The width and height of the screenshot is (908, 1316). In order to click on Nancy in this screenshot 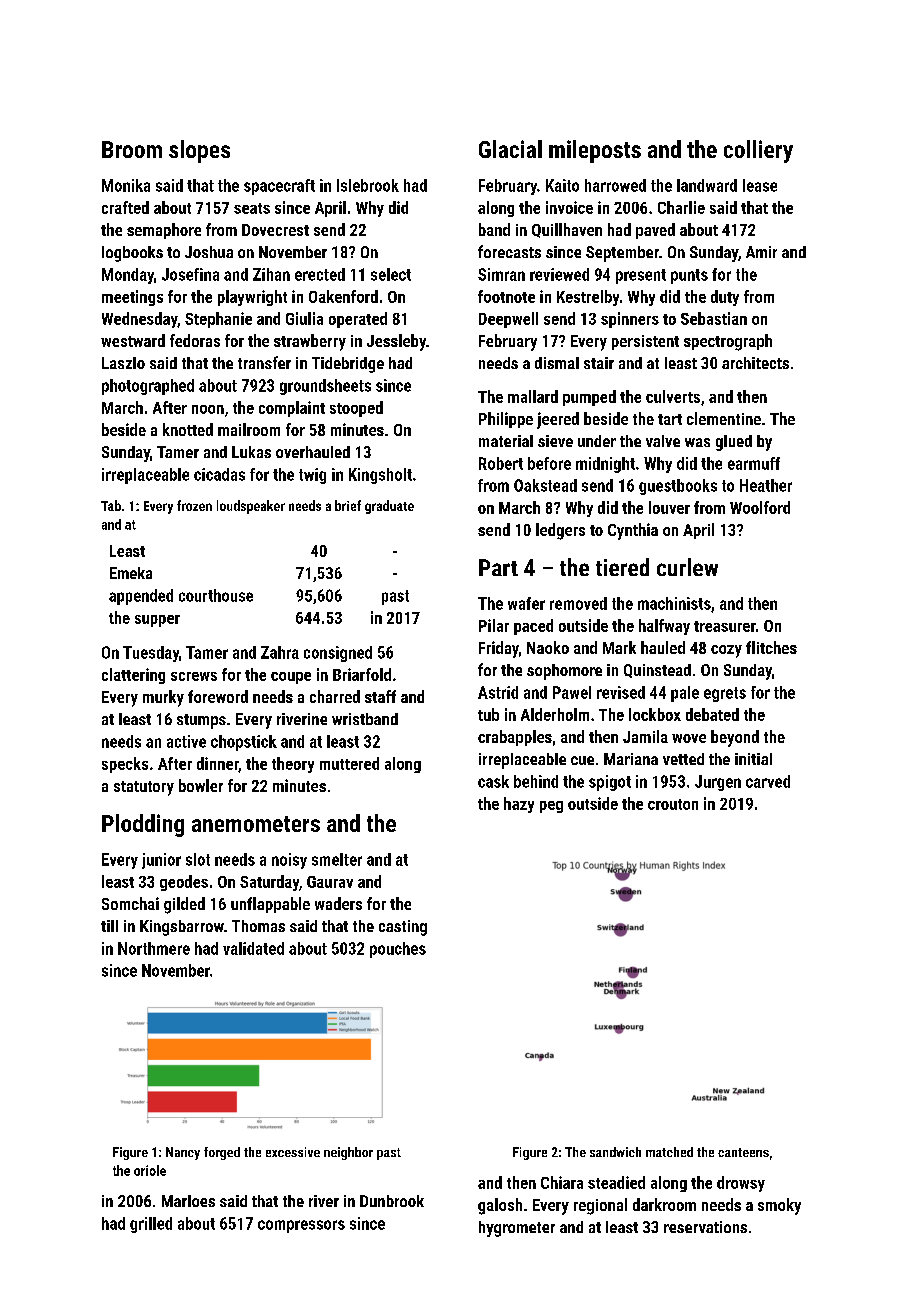, I will do `click(183, 1153)`.
